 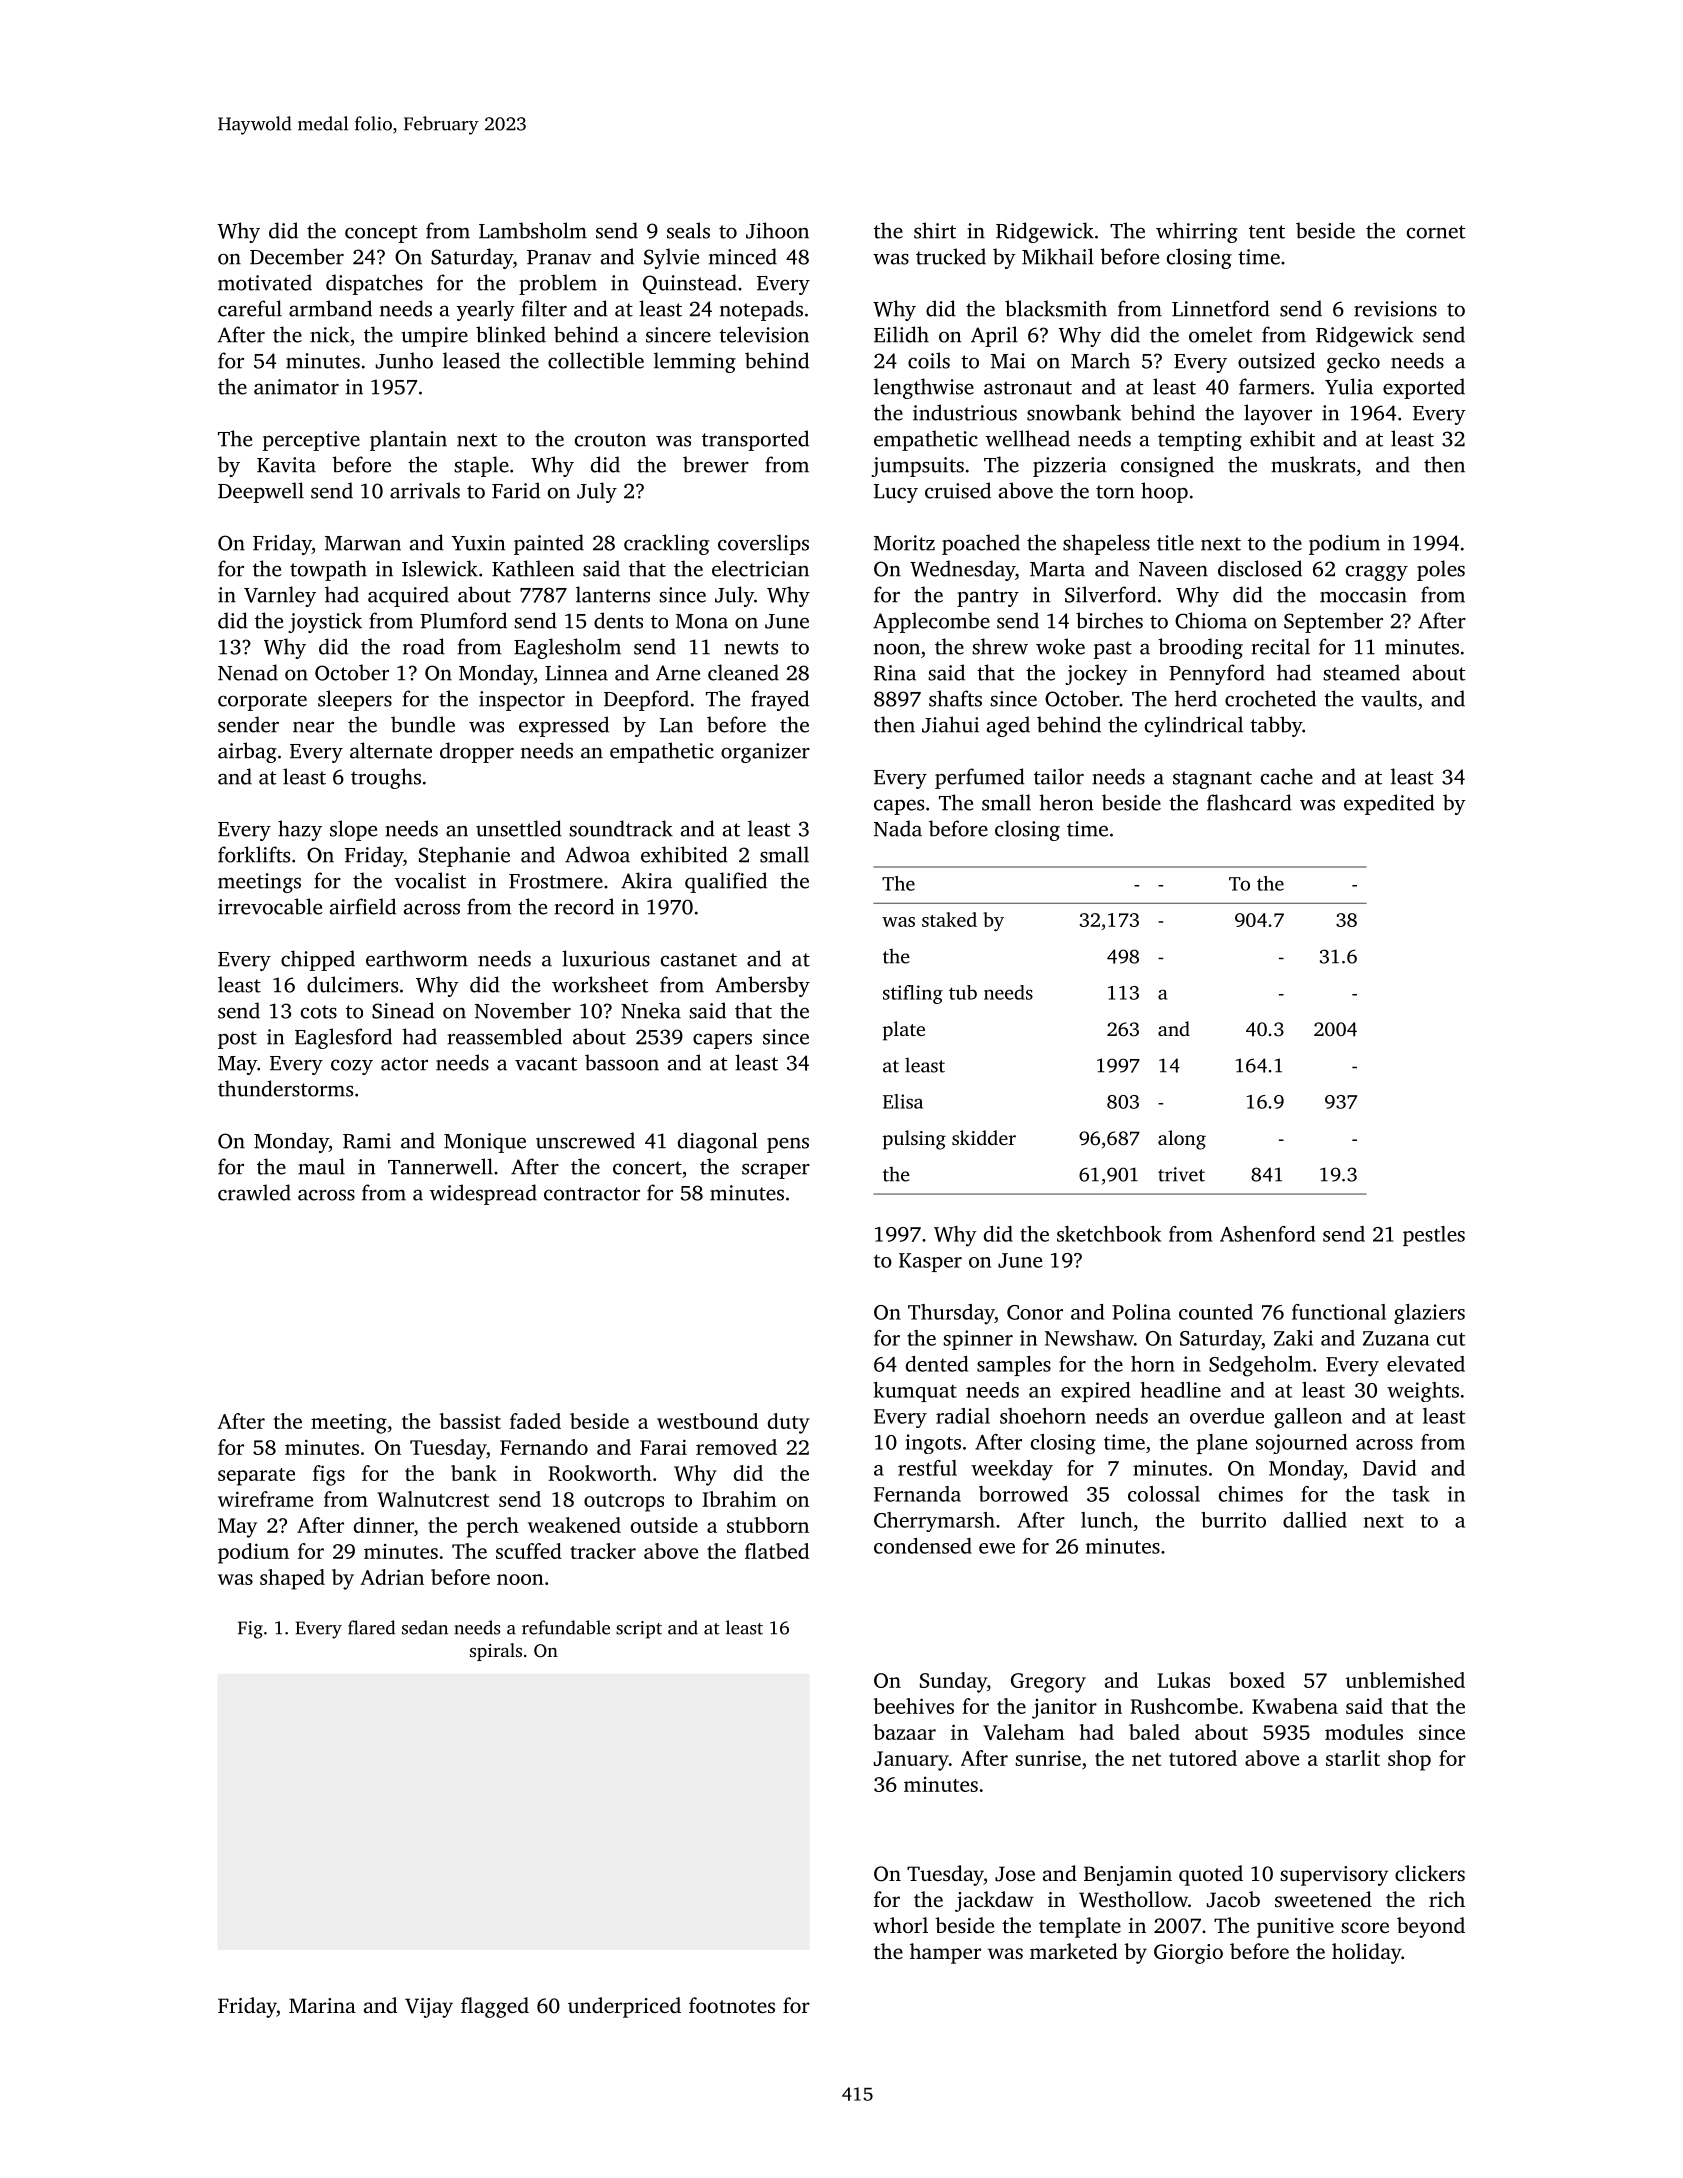 I want to click on crackling, so click(x=666, y=544).
